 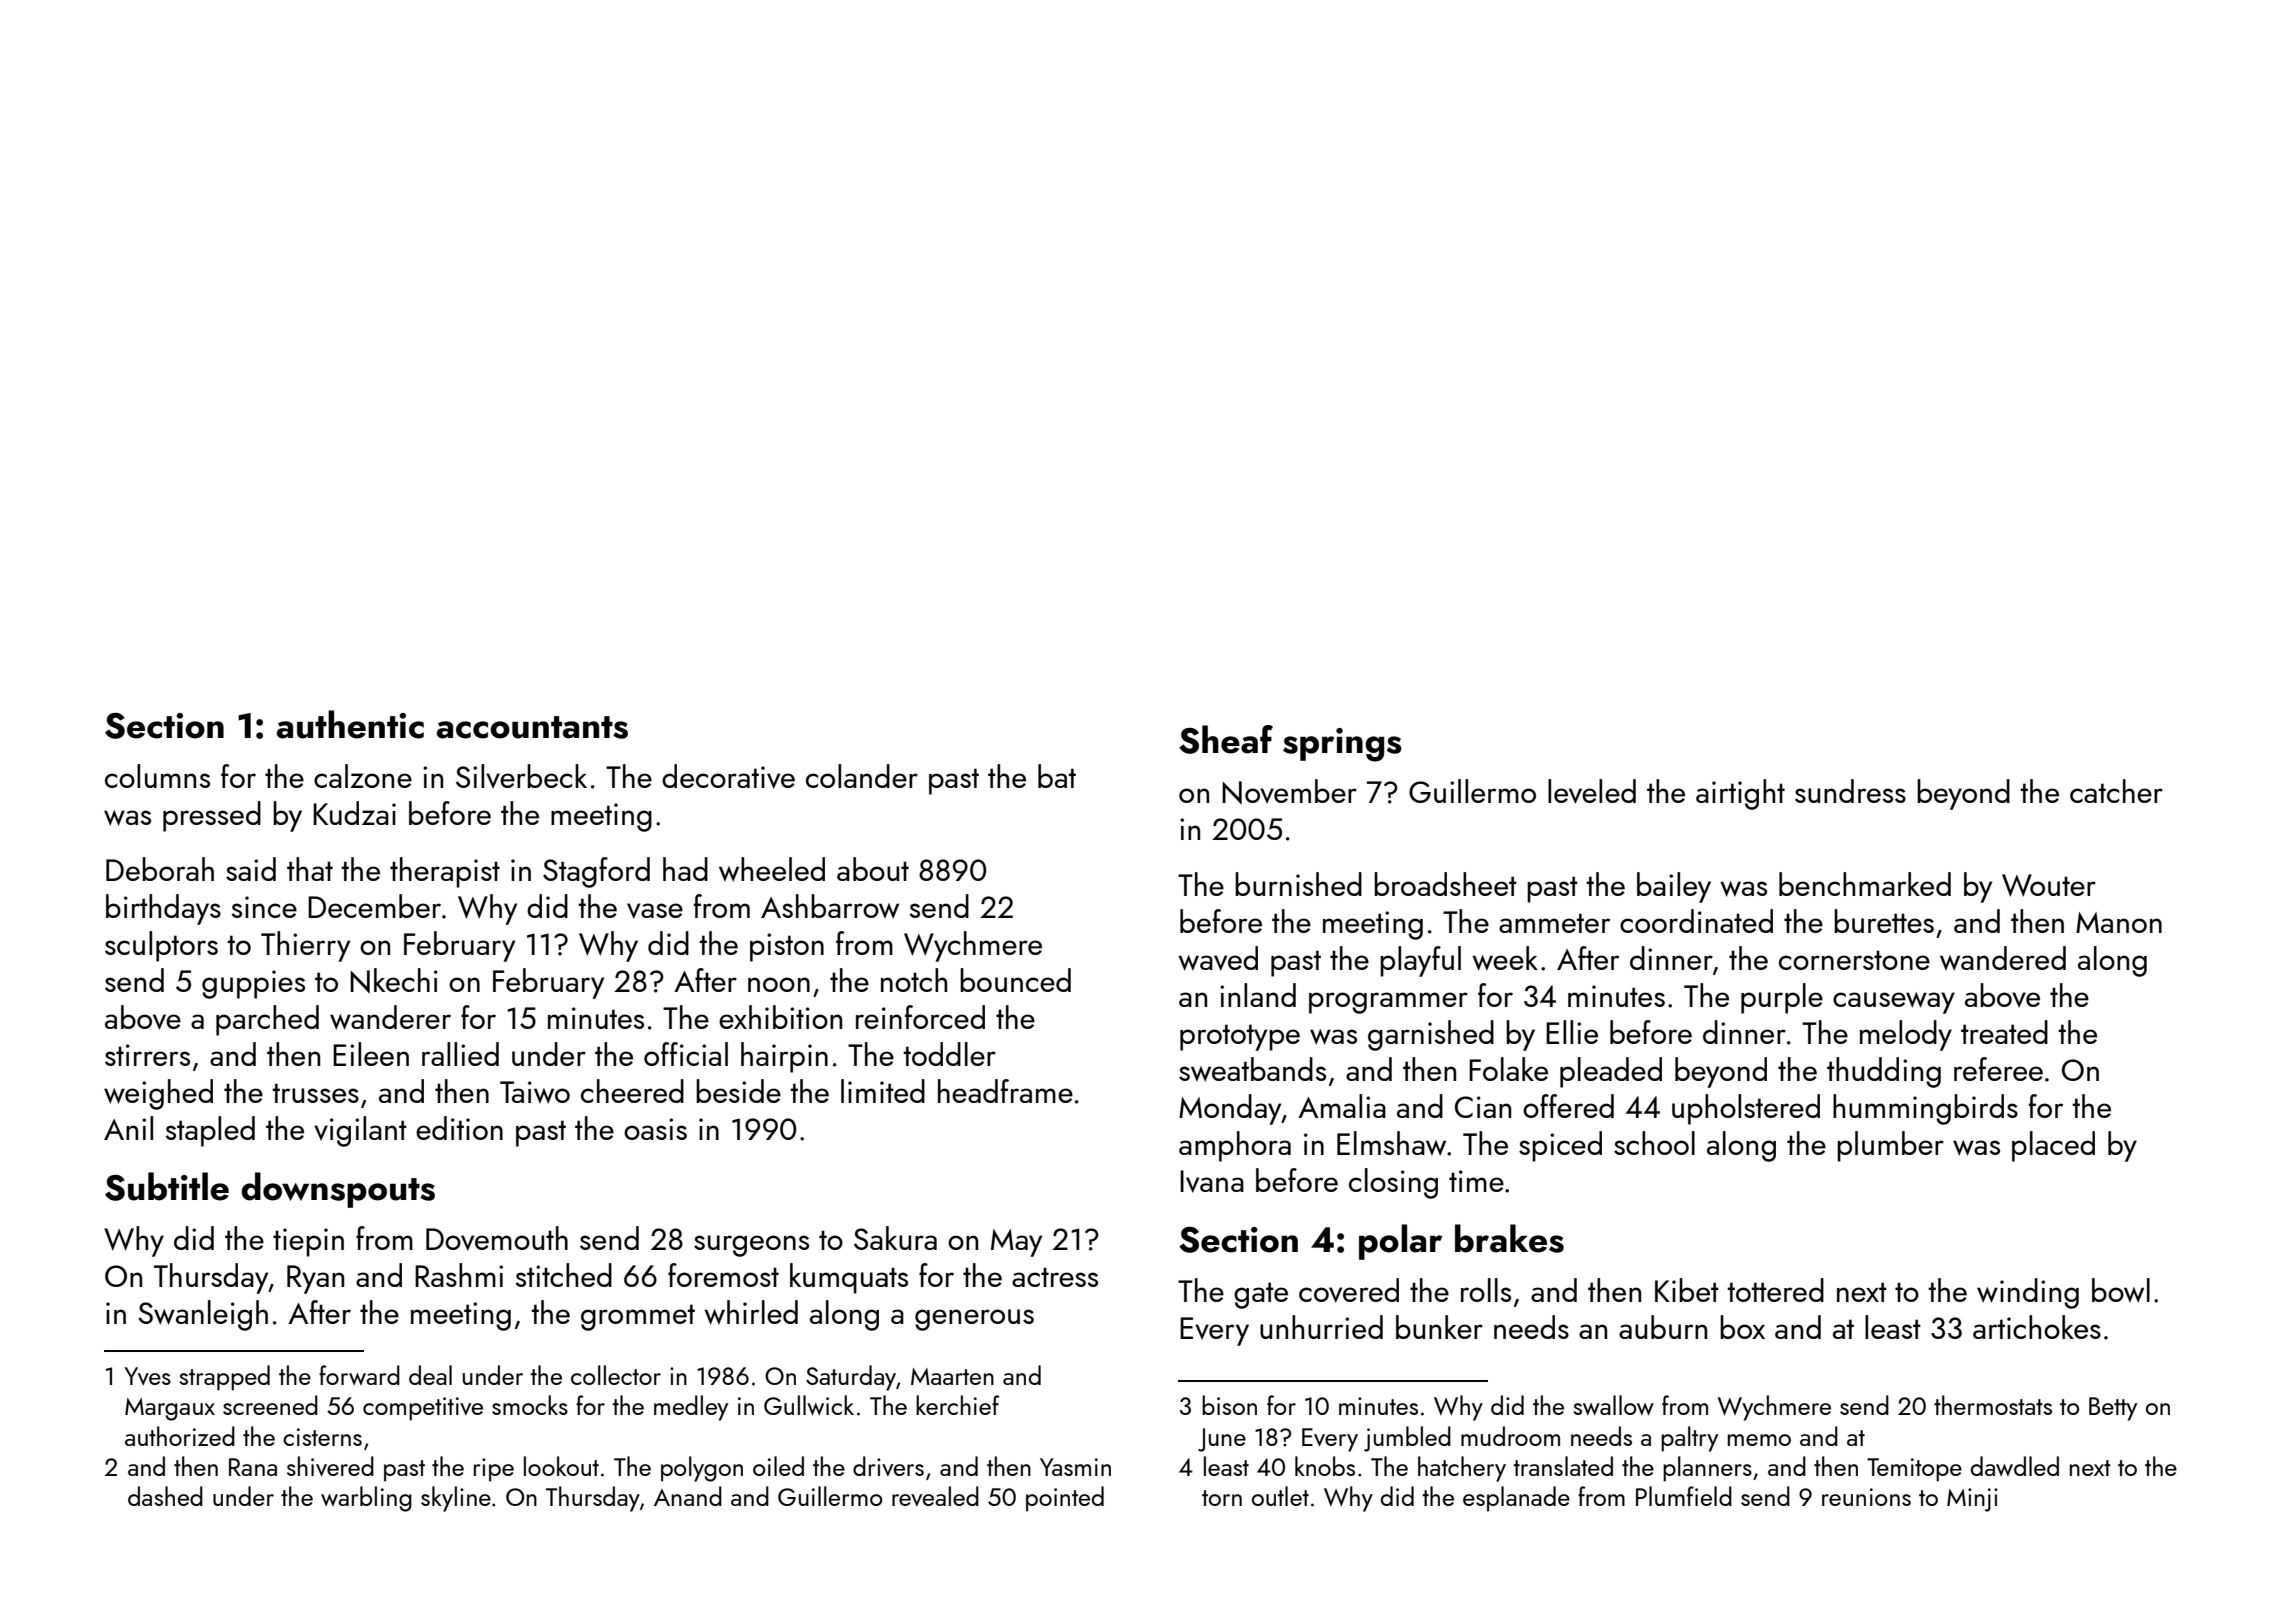 I want to click on dashed, so click(x=165, y=1496).
